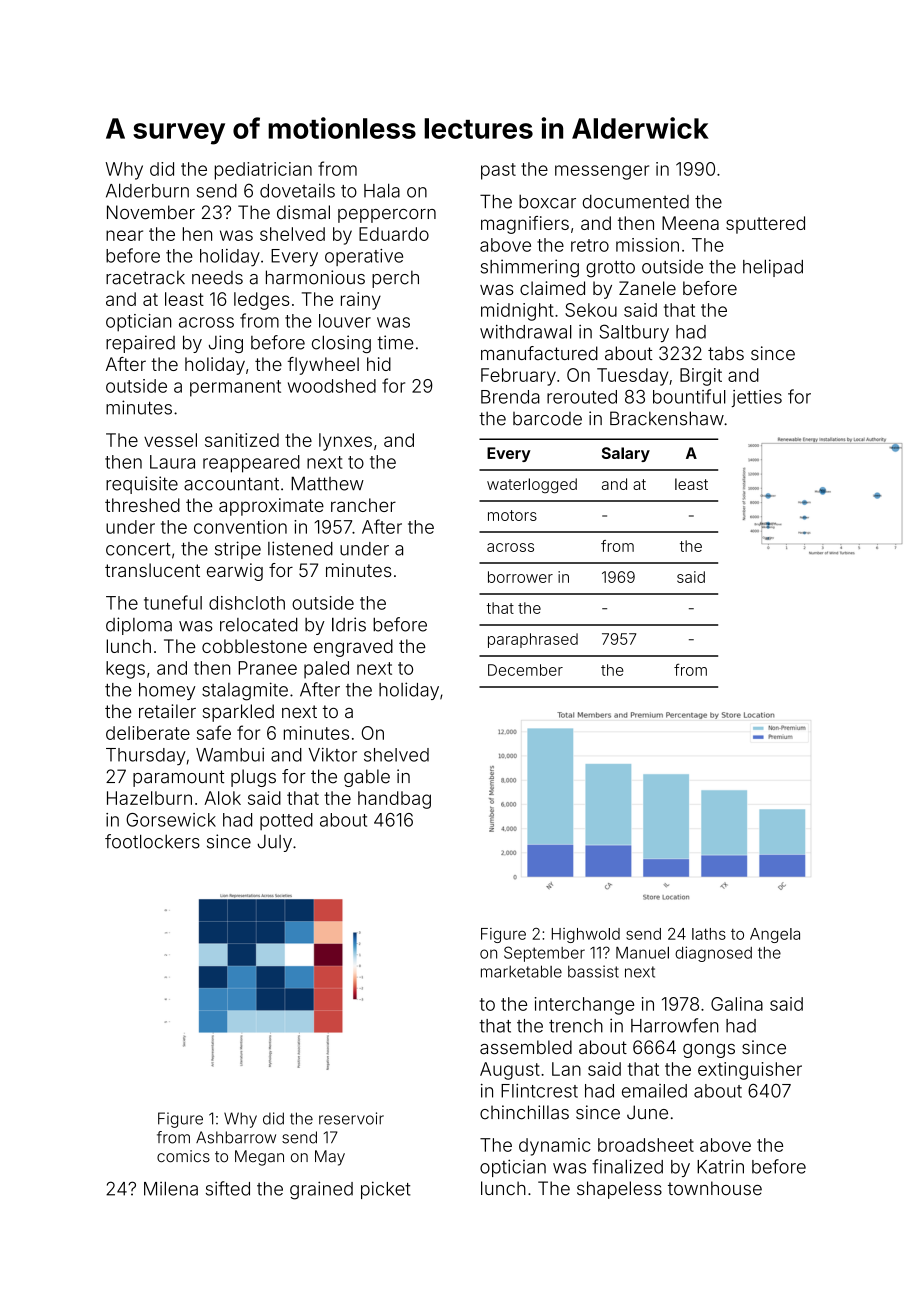 The width and height of the screenshot is (924, 1314). I want to click on comics, so click(183, 1156).
